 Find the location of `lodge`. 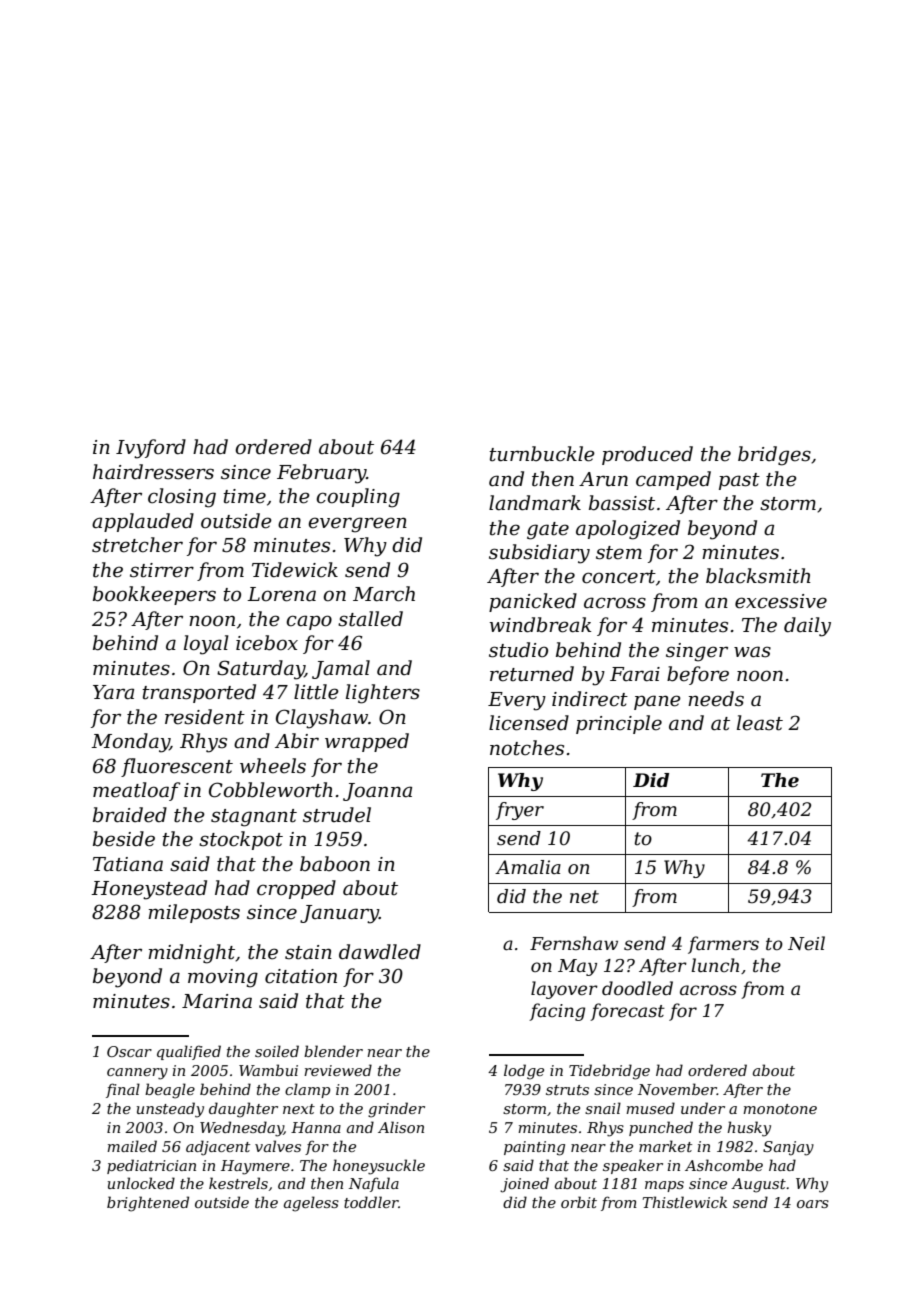

lodge is located at coordinates (524, 1072).
